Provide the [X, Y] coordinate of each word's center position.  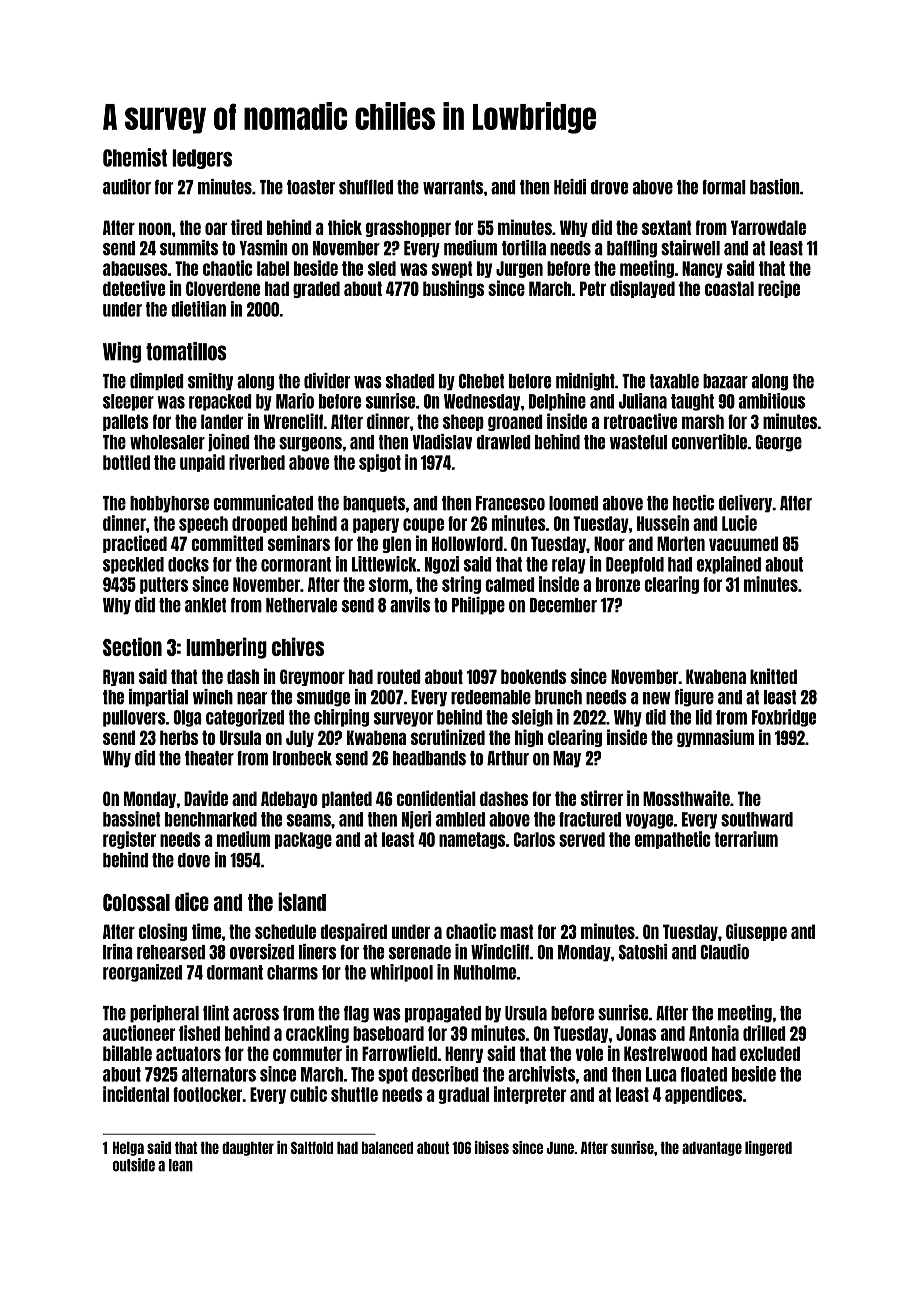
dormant [235, 972]
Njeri [416, 820]
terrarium [746, 839]
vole [589, 1053]
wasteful [638, 442]
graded [316, 289]
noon [155, 228]
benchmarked [211, 819]
